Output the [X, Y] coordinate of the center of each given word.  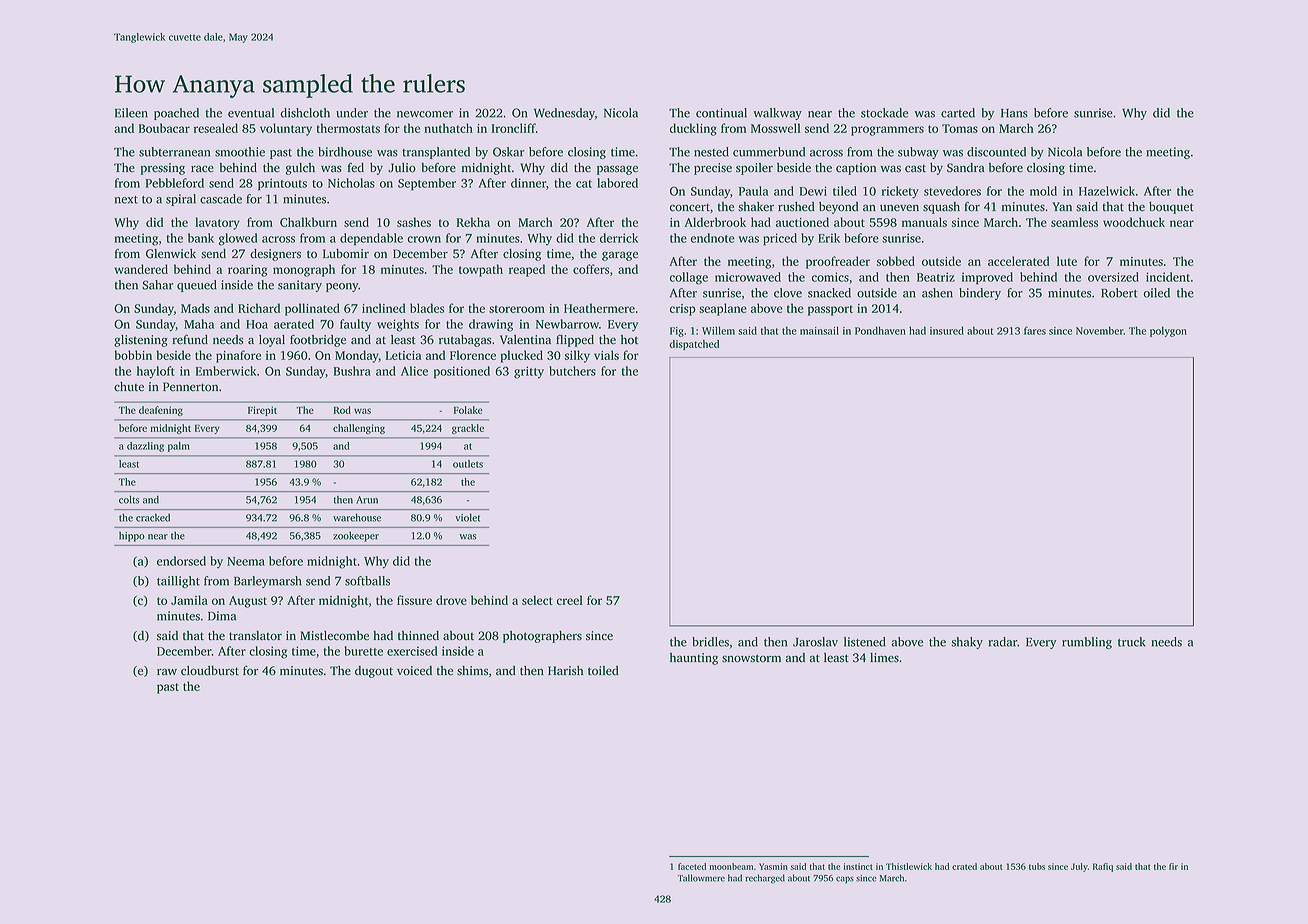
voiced [414, 671]
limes [884, 658]
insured [947, 330]
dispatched [694, 345]
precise [713, 169]
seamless [1074, 222]
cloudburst [210, 671]
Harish [565, 671]
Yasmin [773, 866]
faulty [355, 325]
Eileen [131, 113]
